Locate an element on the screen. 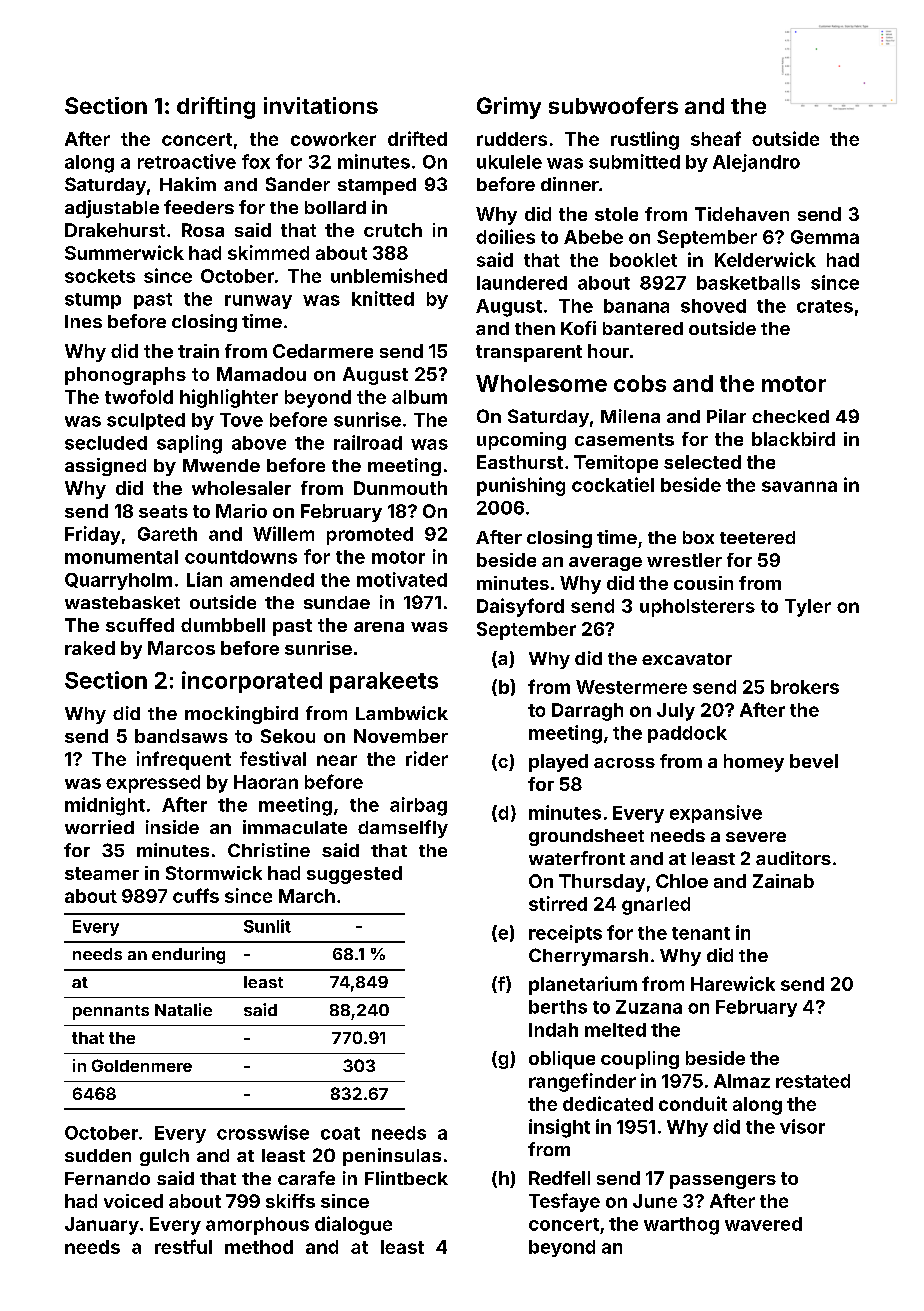  ukulele is located at coordinates (509, 162).
